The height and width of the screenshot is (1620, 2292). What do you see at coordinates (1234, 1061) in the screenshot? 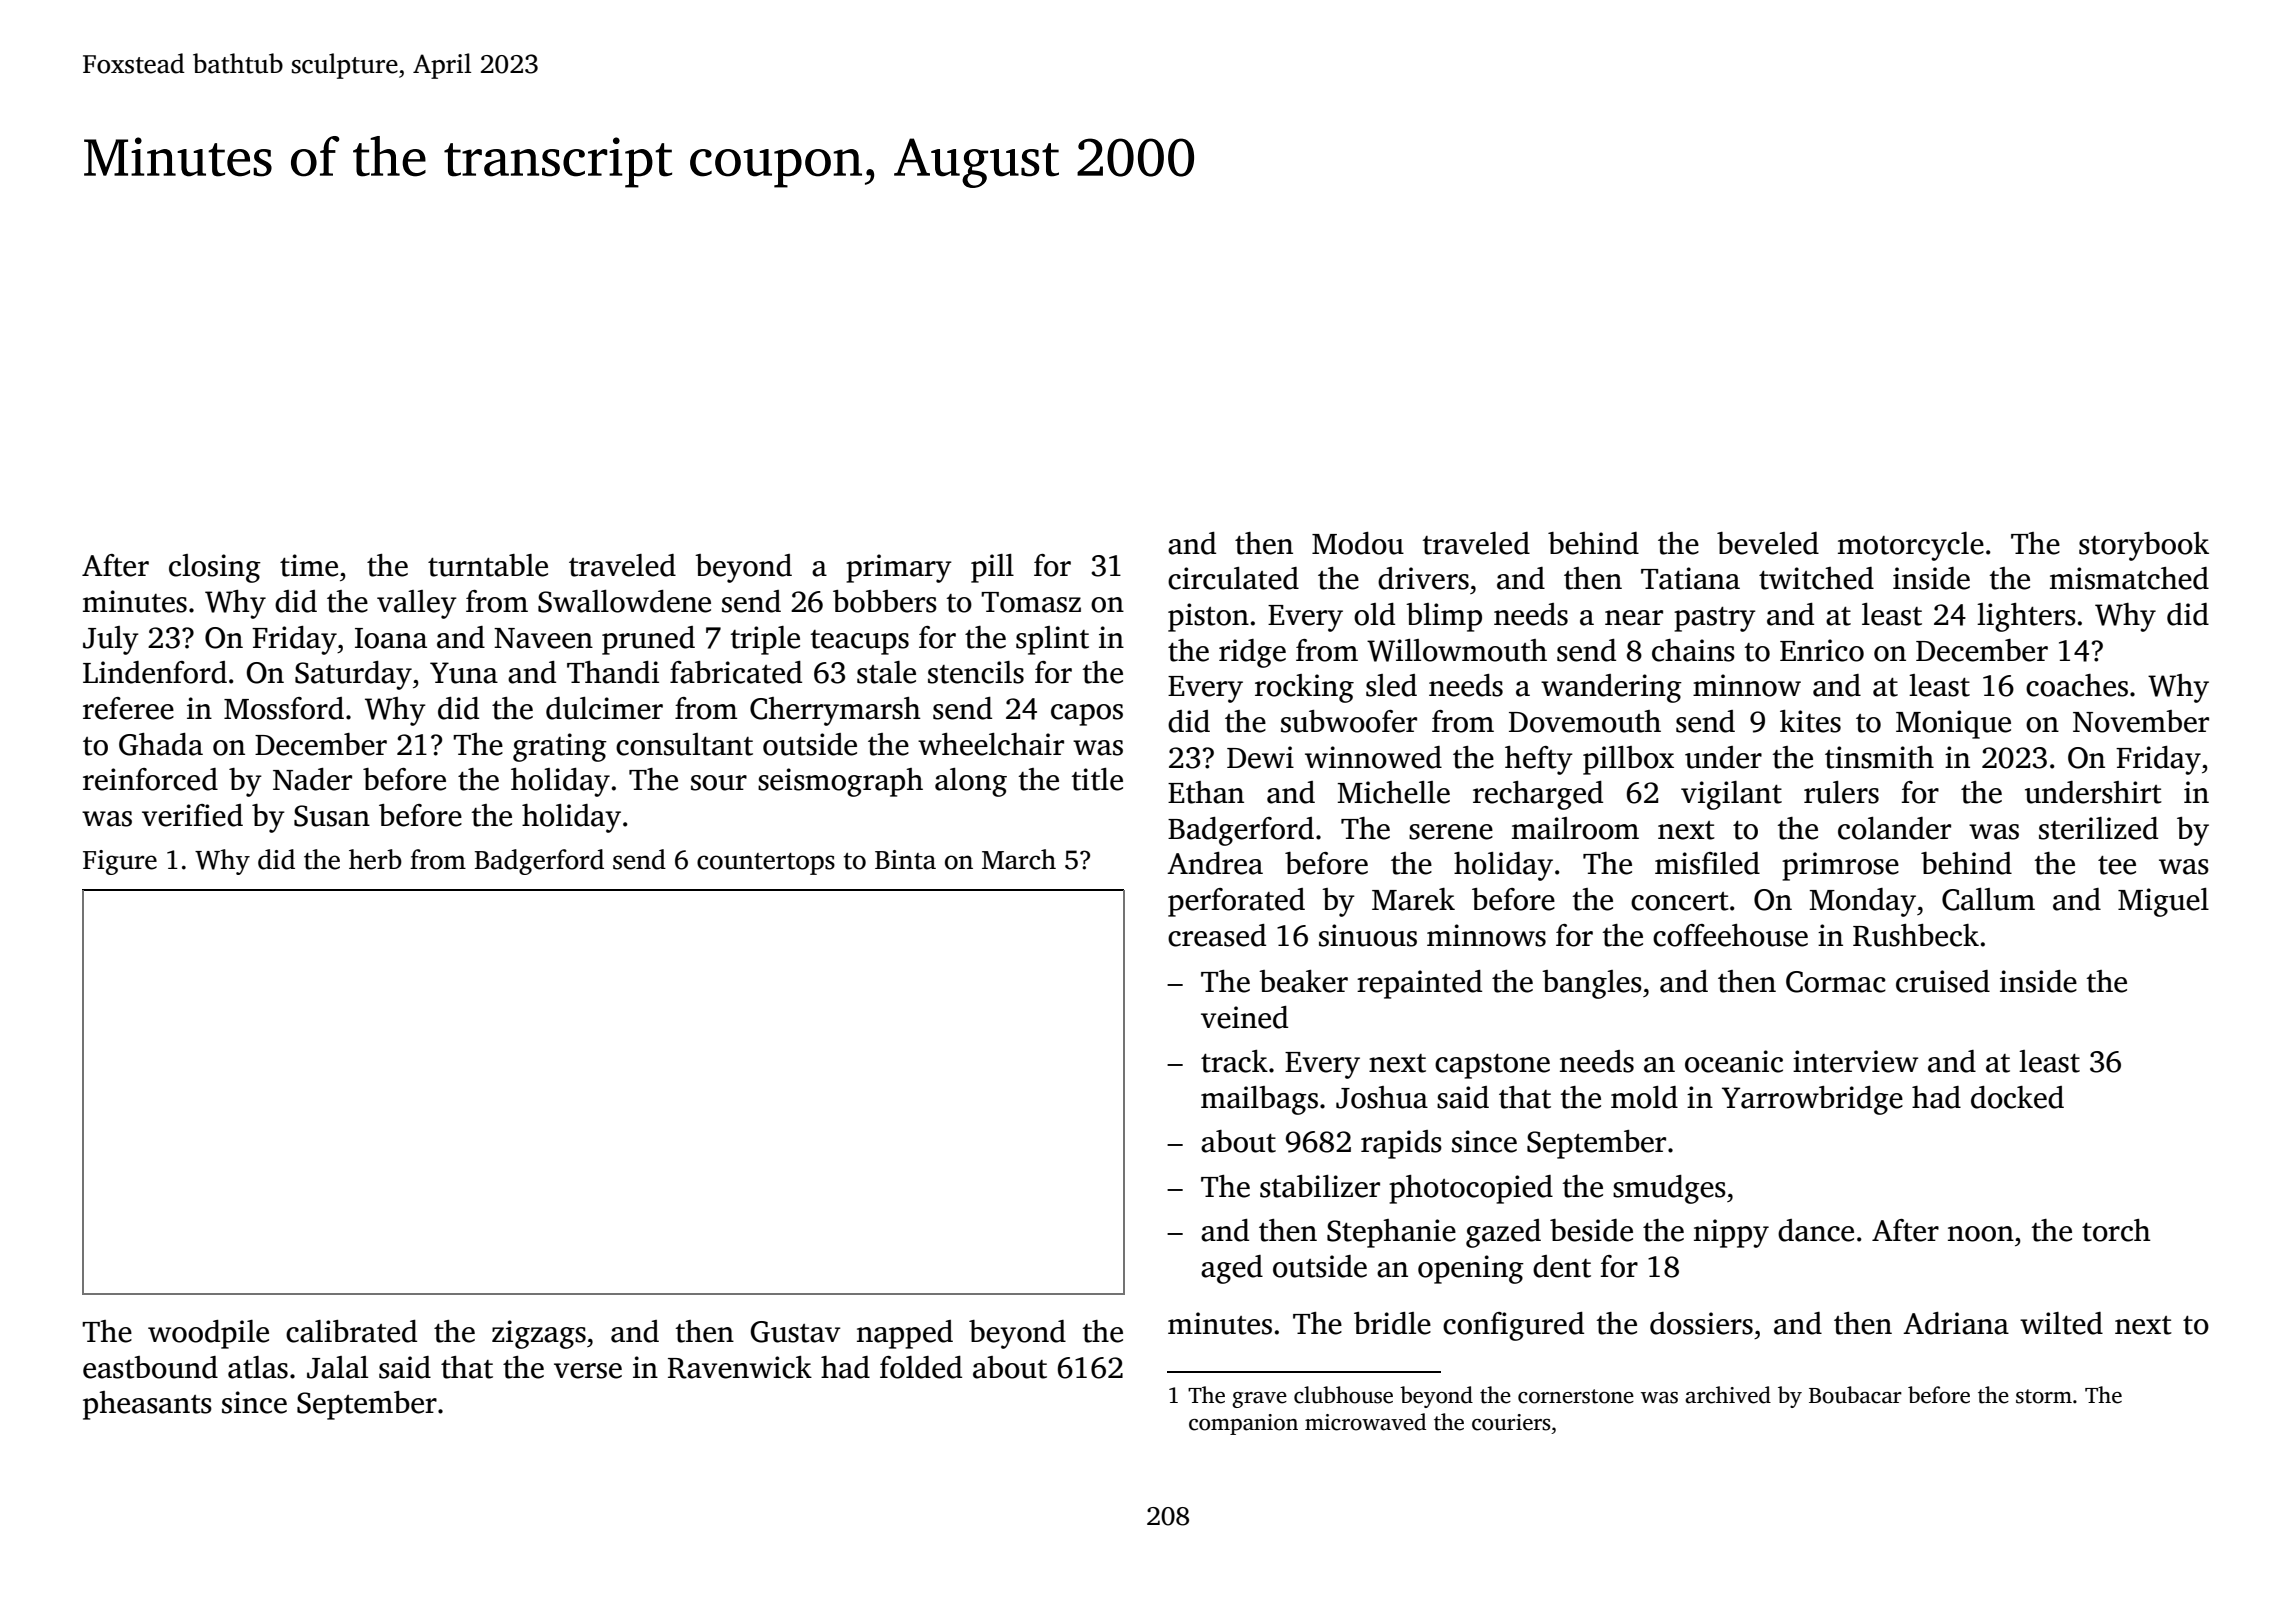
I see `track` at bounding box center [1234, 1061].
